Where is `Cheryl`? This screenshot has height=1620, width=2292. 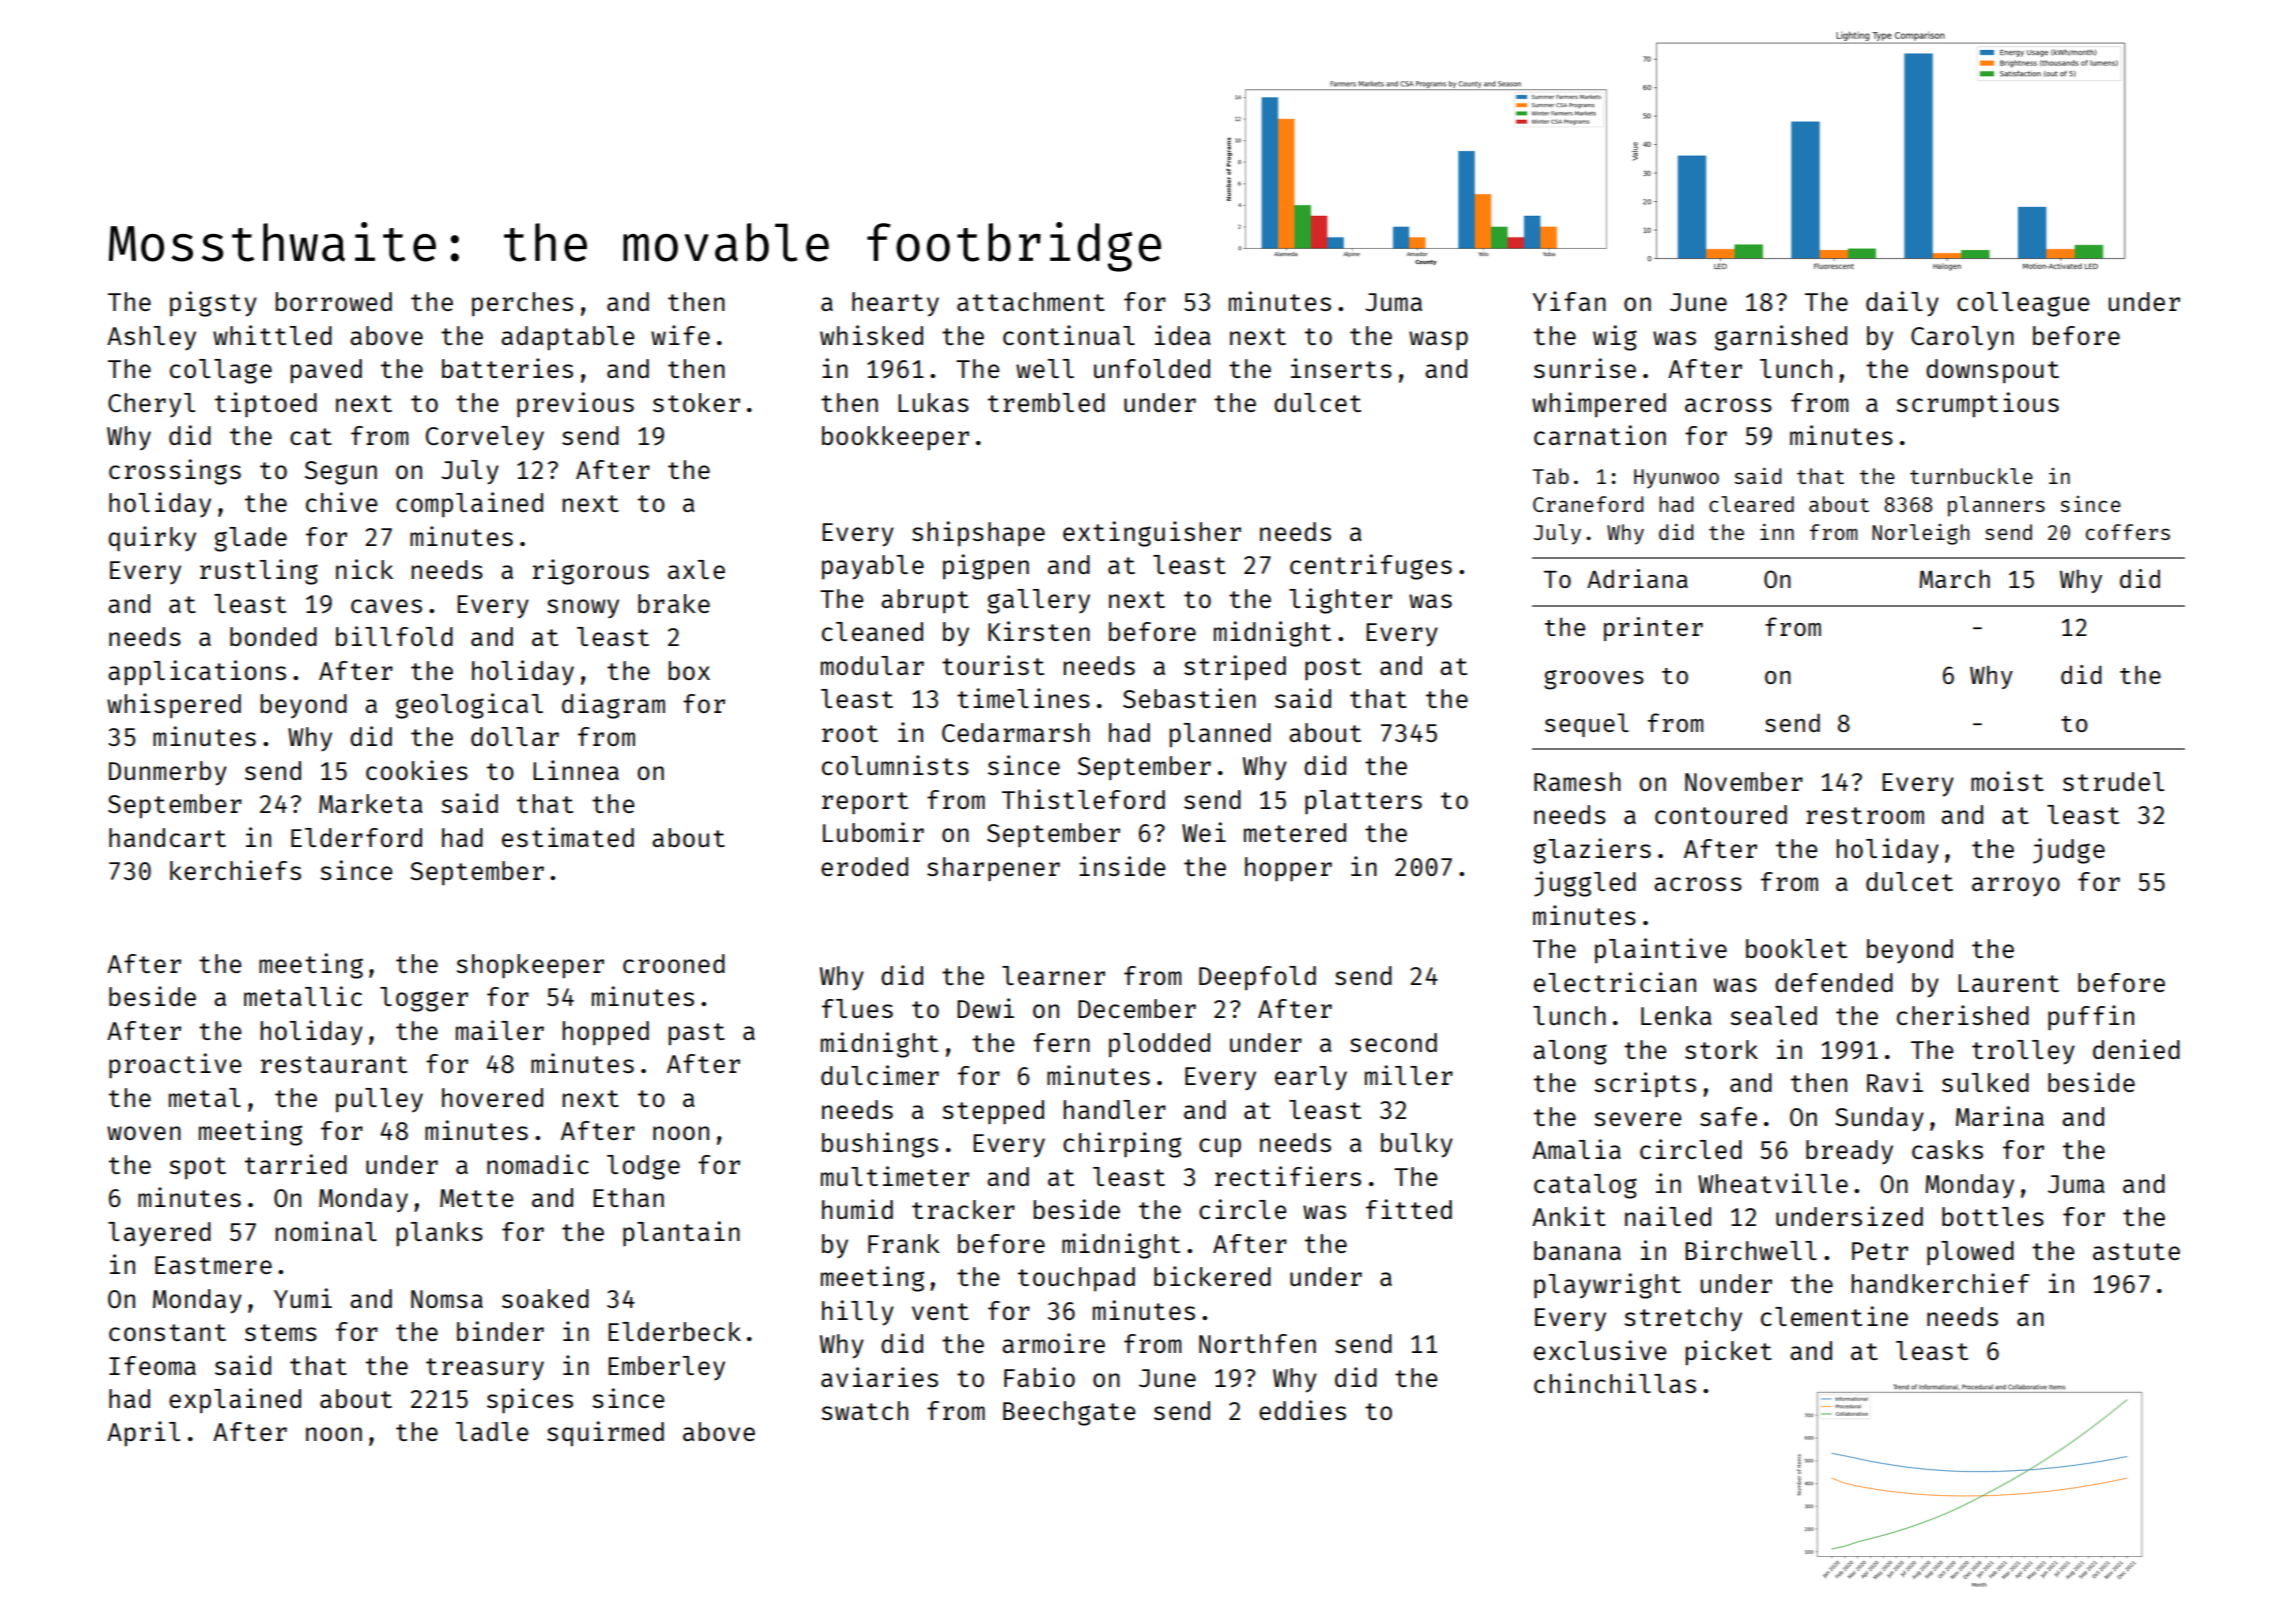 Cheryl is located at coordinates (151, 405).
